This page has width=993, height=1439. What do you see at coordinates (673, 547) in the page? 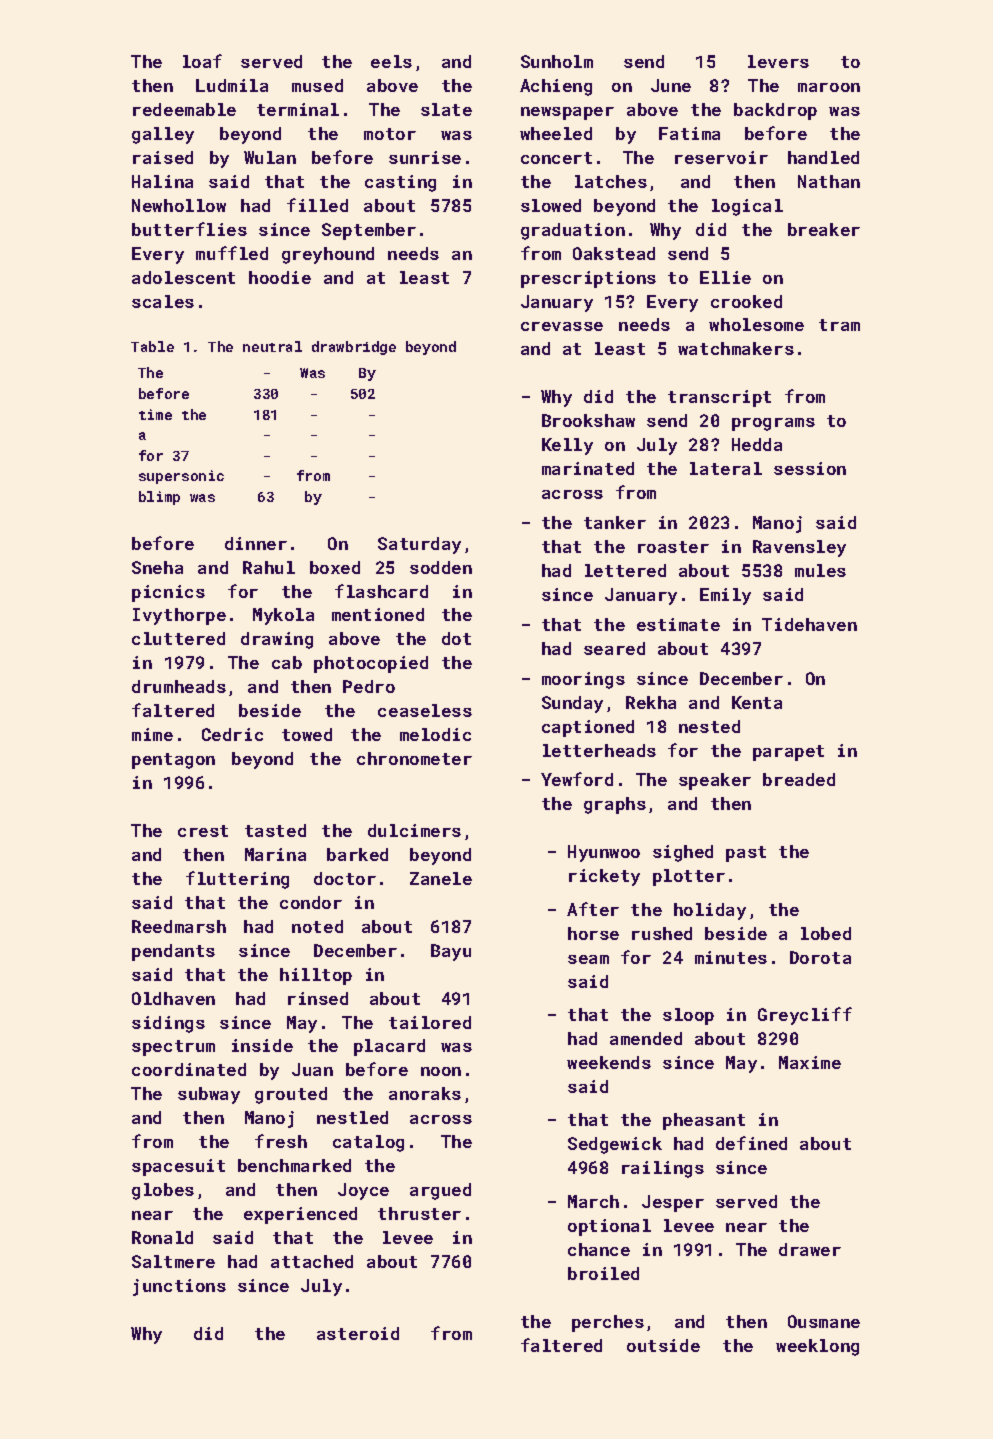
I see `roaster` at bounding box center [673, 547].
